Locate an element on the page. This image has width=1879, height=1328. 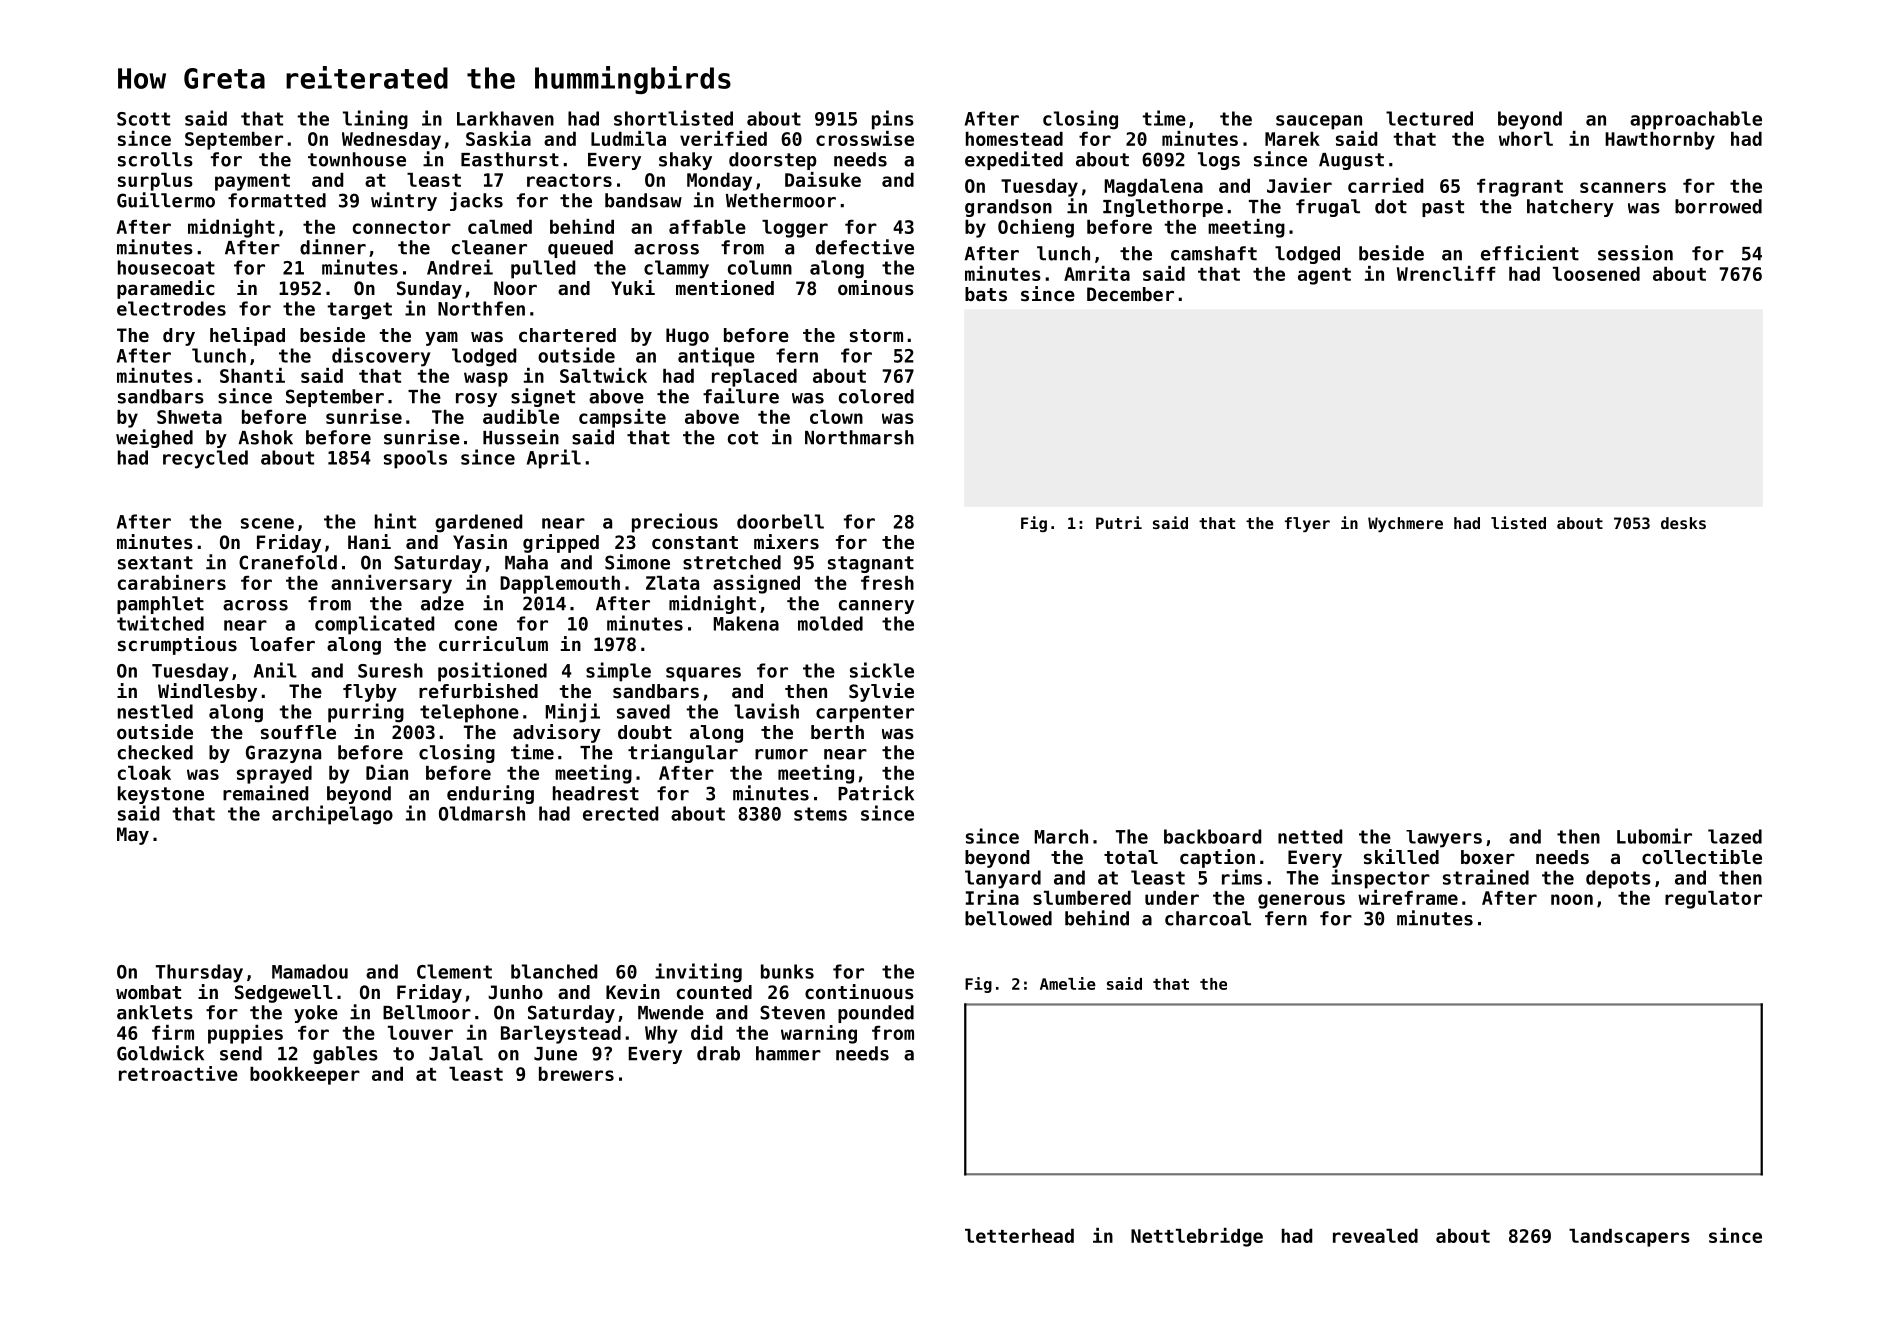
lectured is located at coordinates (1429, 118).
